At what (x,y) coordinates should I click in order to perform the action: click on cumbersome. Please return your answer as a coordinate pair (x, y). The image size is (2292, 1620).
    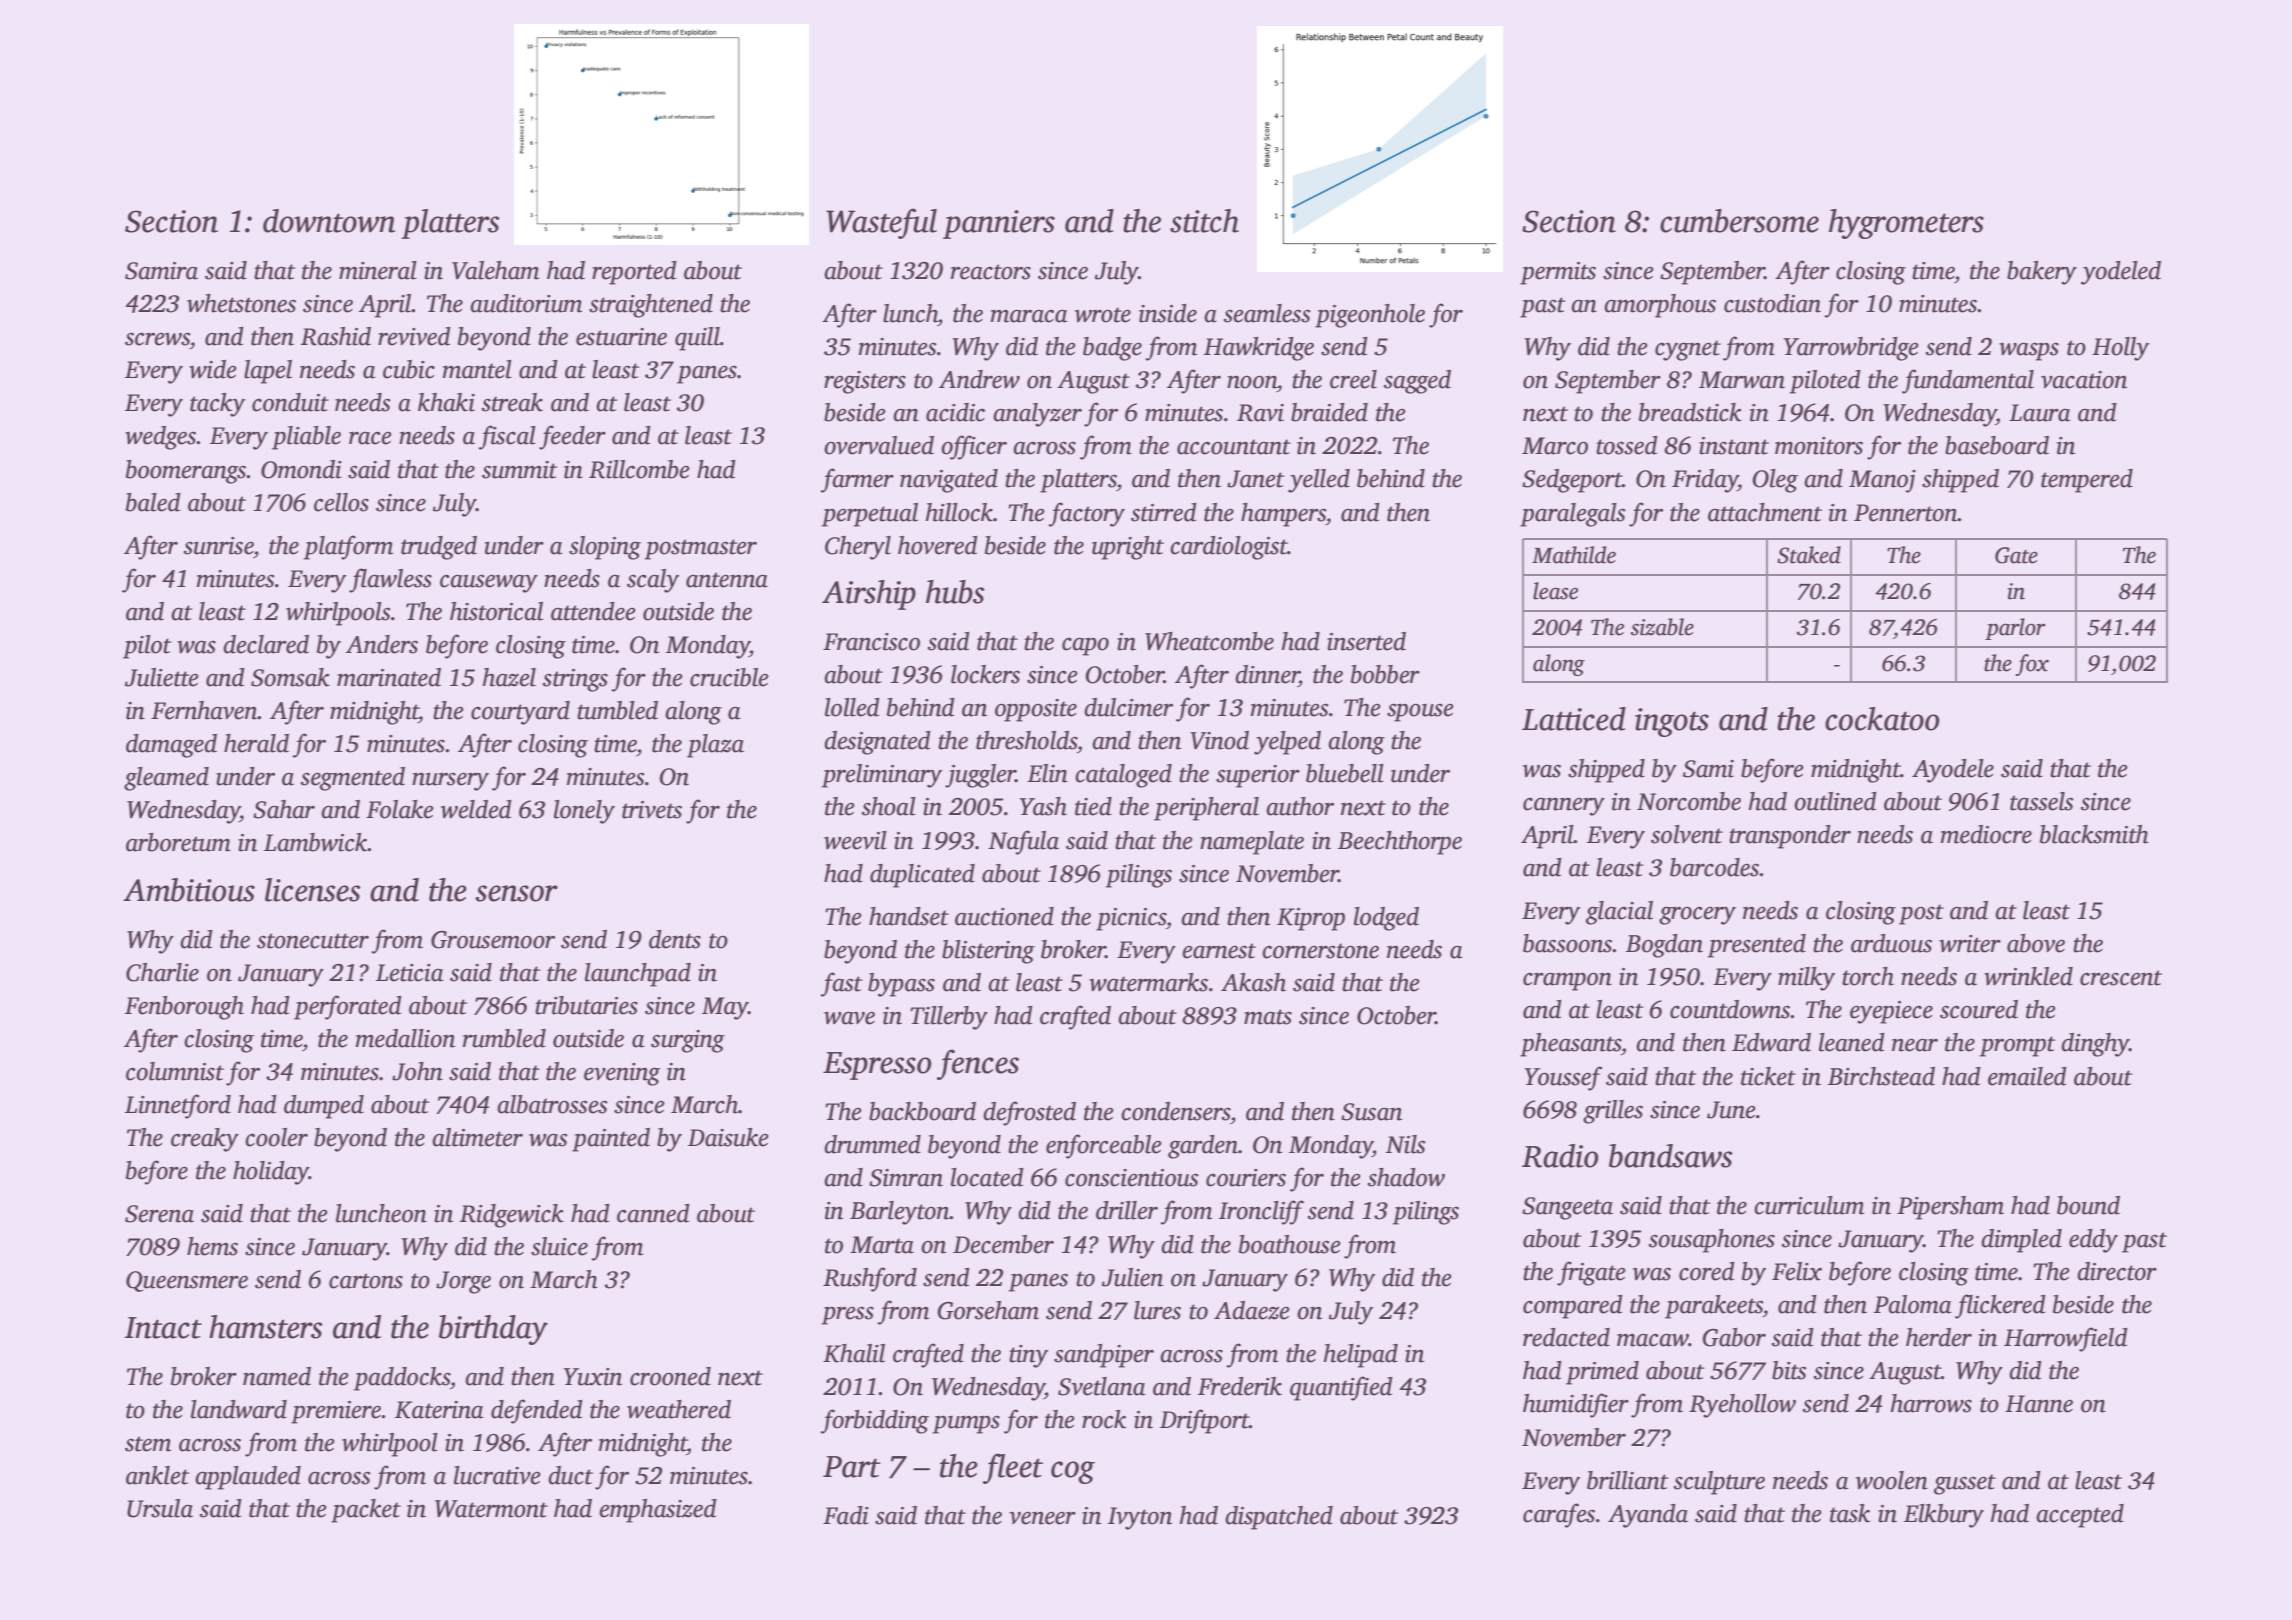
    Looking at the image, I should click on (1739, 221).
